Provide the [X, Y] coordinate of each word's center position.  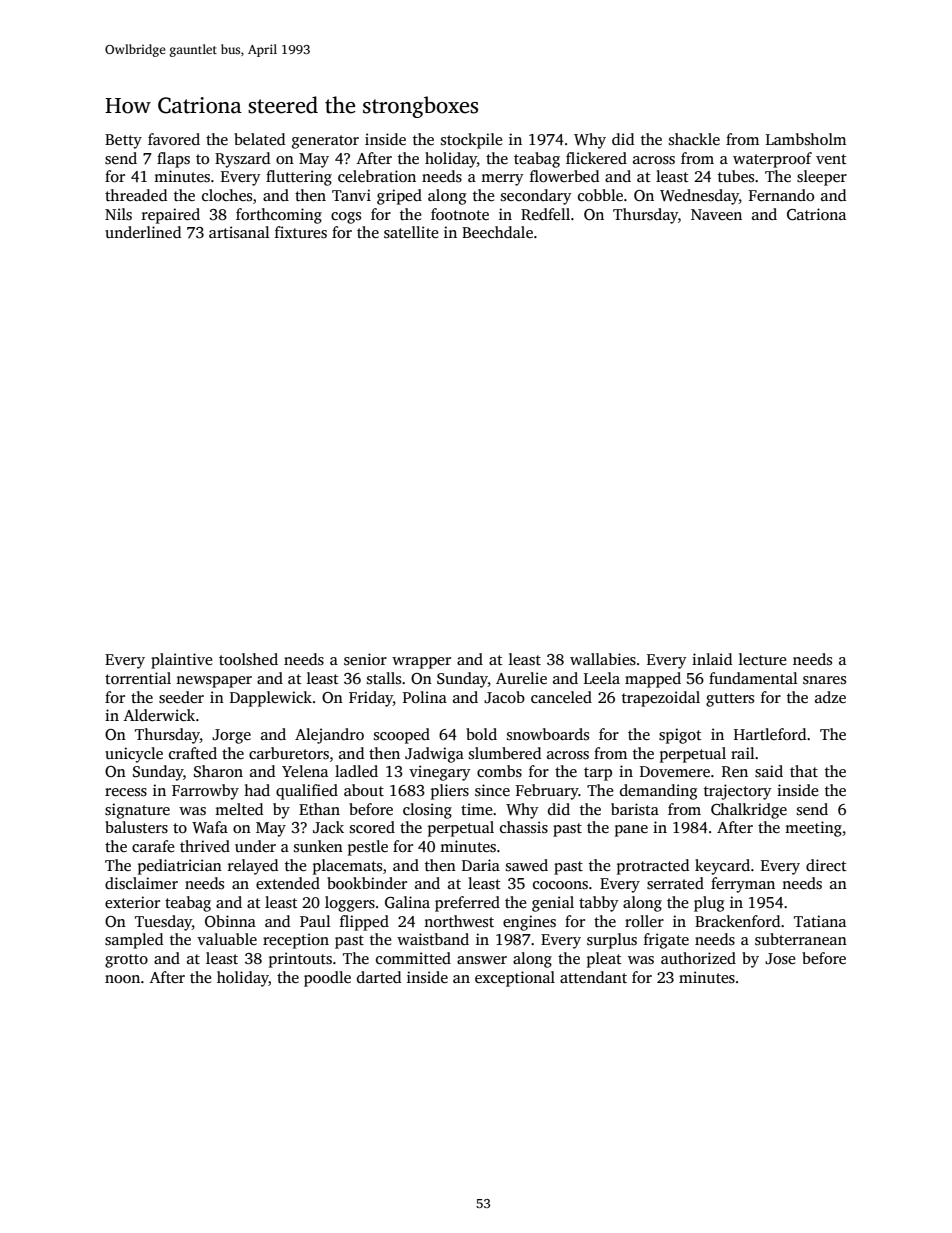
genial [553, 904]
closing [427, 811]
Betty [123, 141]
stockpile [472, 141]
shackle [694, 139]
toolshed [248, 659]
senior [365, 659]
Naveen [716, 214]
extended [288, 883]
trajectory [738, 792]
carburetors [289, 753]
